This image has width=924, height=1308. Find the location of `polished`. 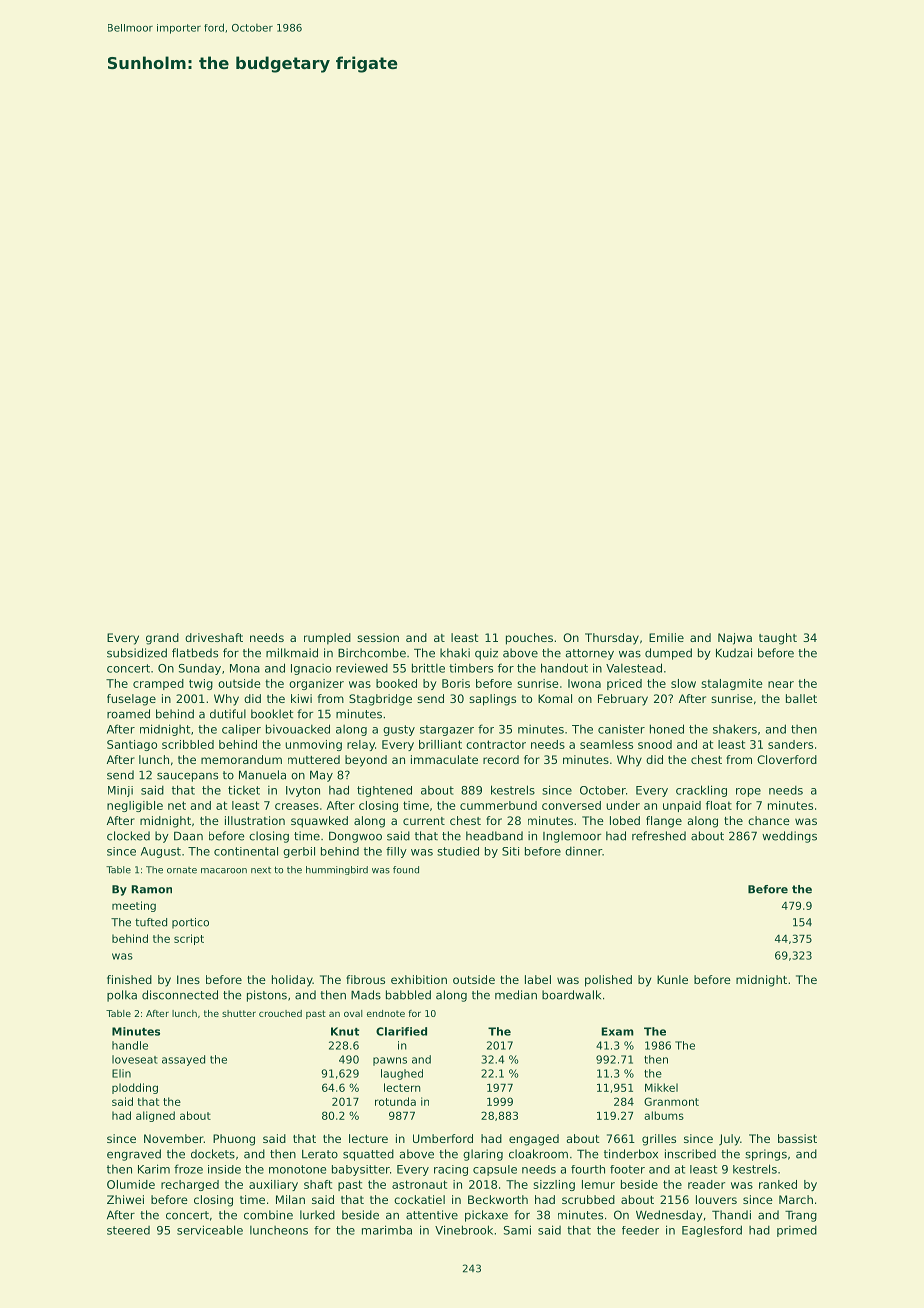

polished is located at coordinates (608, 981).
